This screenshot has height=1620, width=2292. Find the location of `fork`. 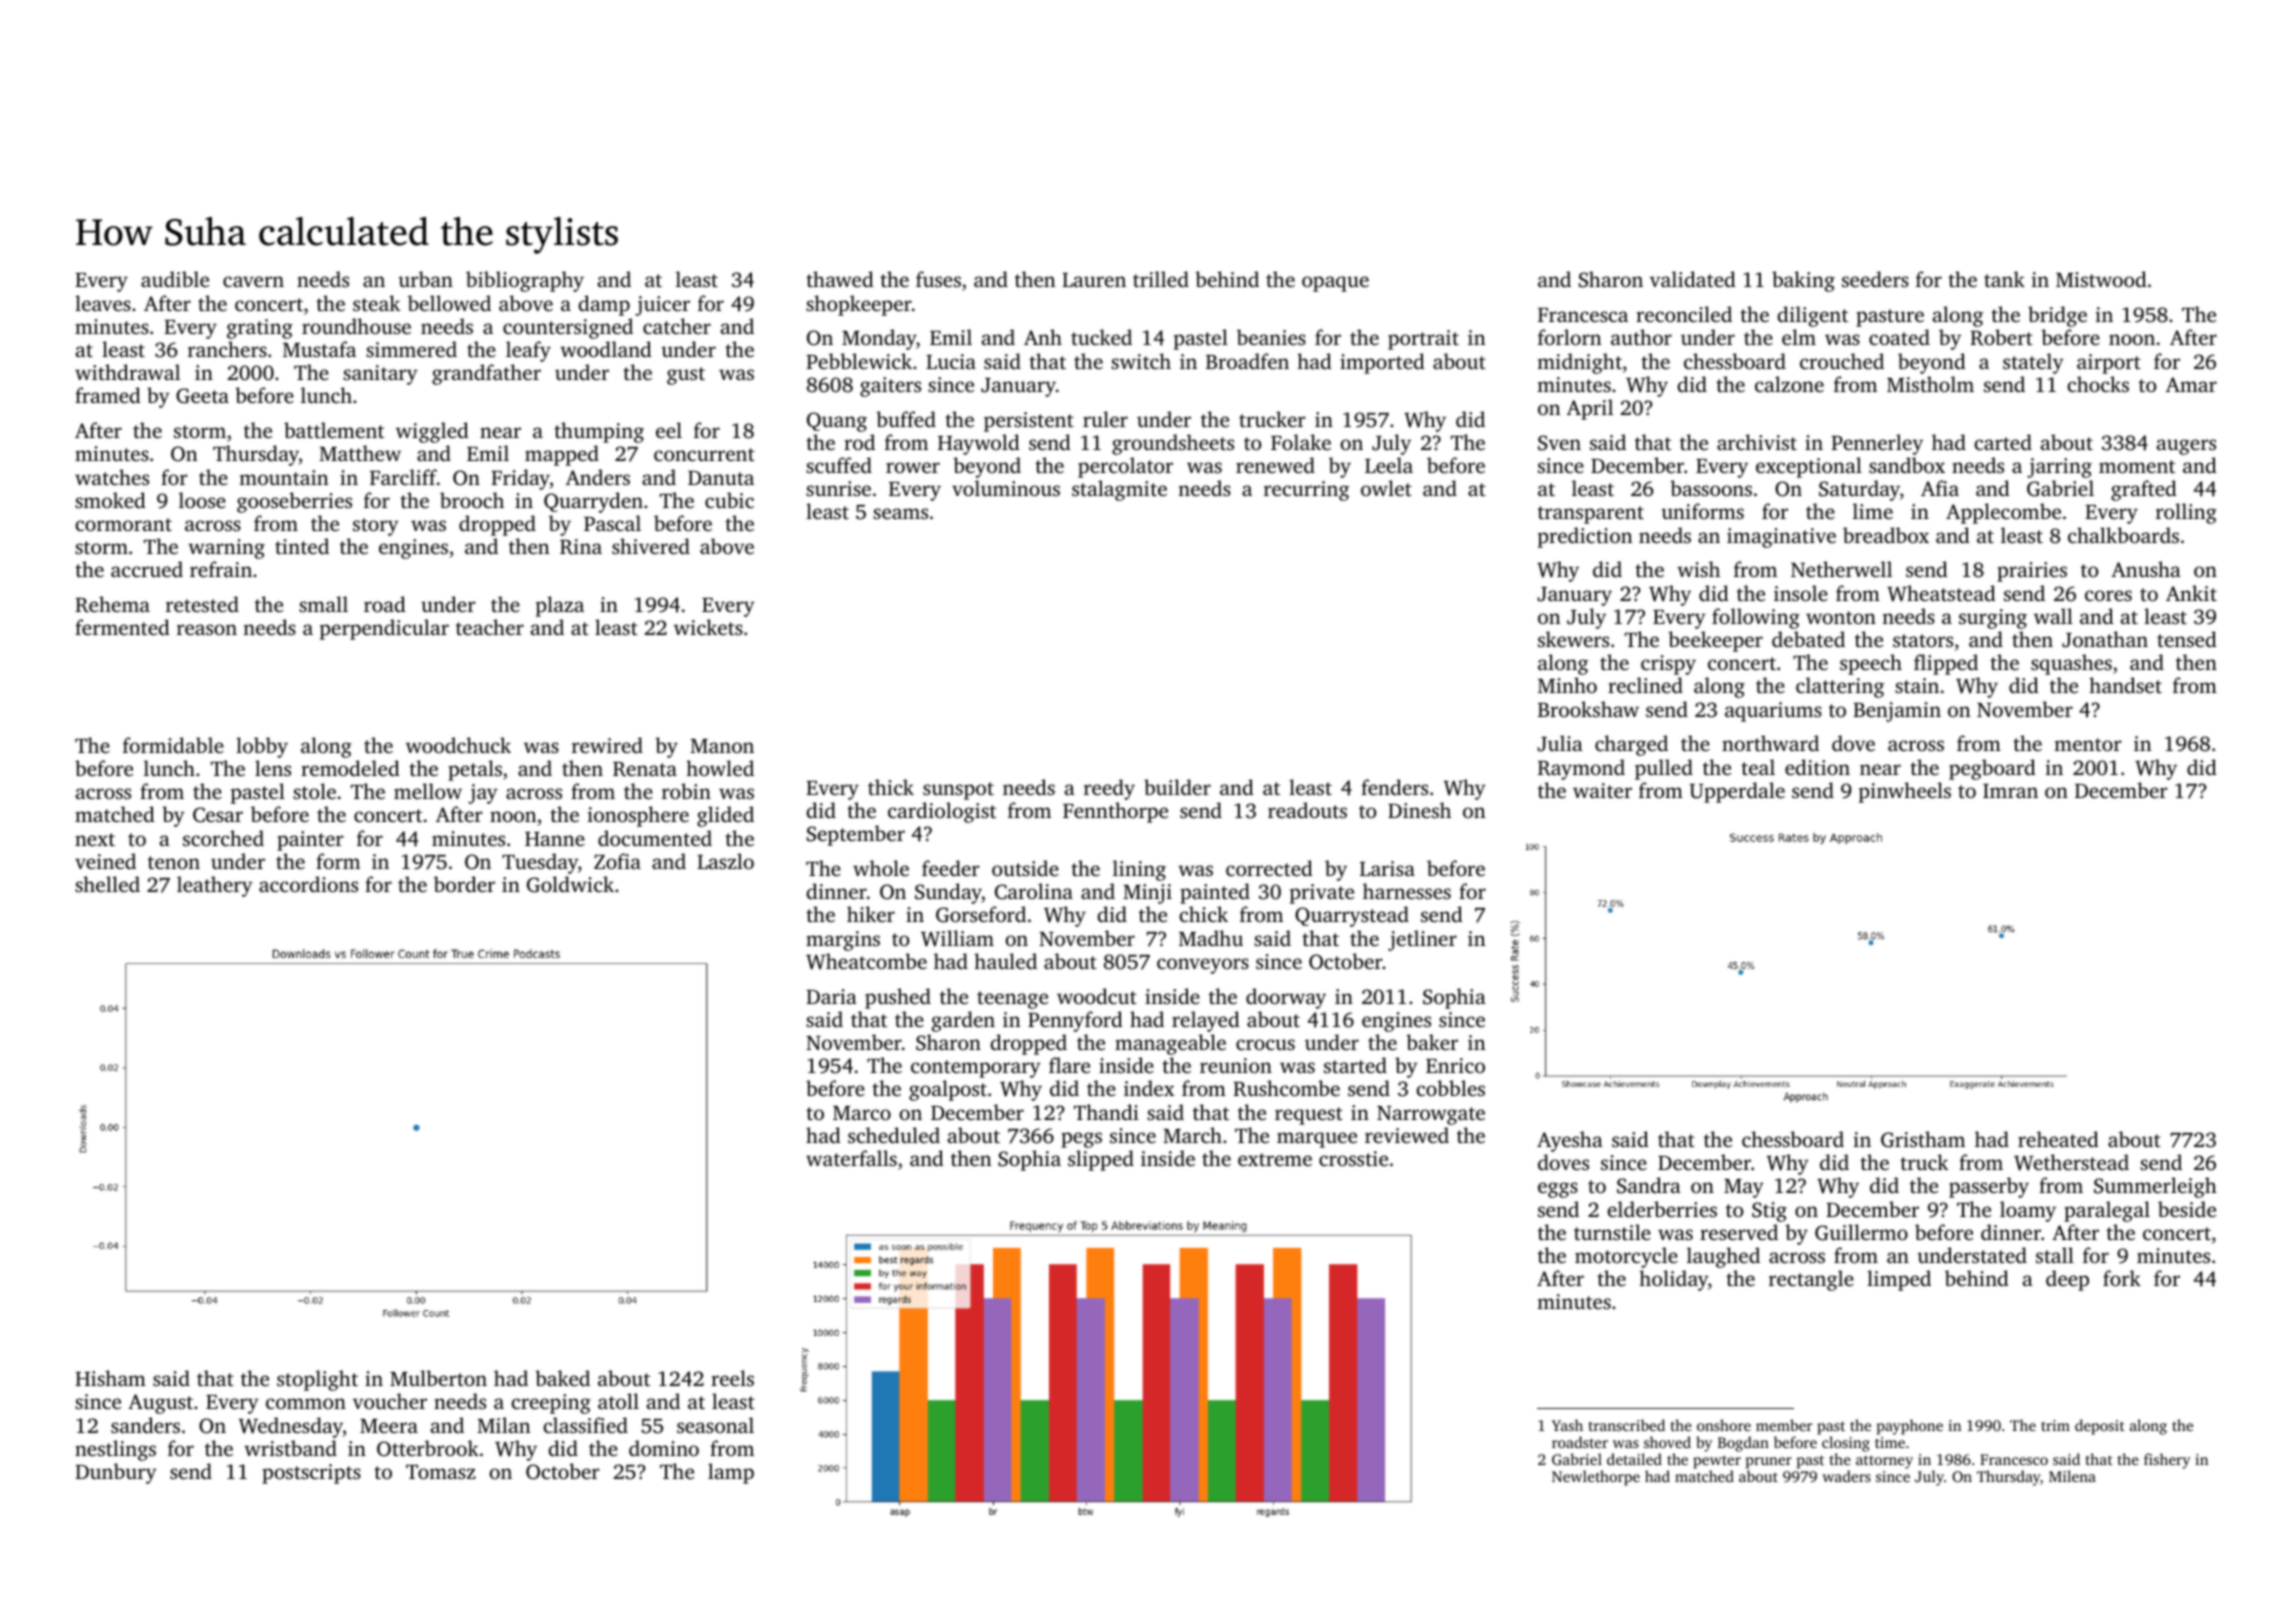

fork is located at coordinates (2122, 1278).
